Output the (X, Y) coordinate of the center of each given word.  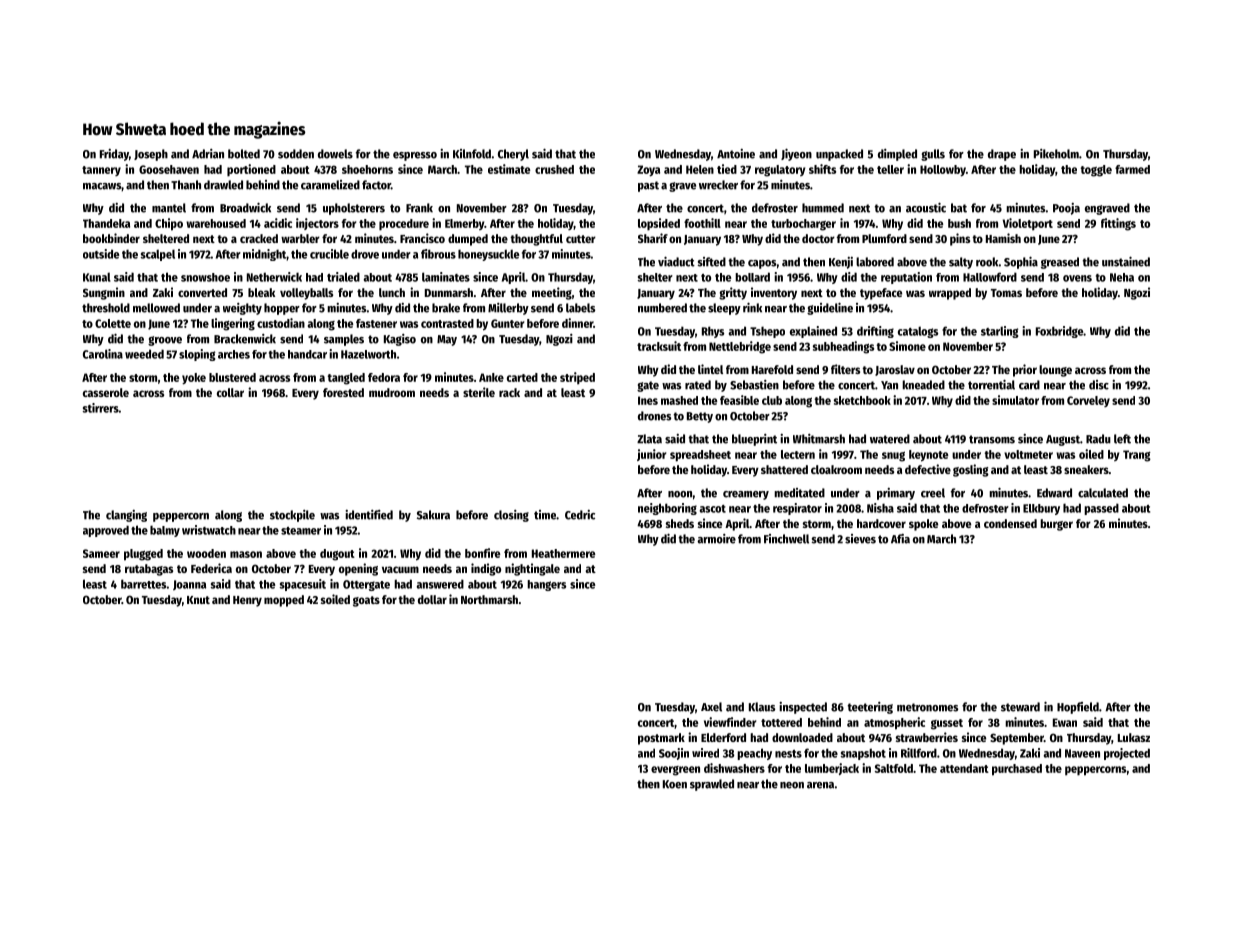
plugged (143, 555)
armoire (716, 539)
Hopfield (1078, 708)
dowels (335, 154)
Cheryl (513, 155)
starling (1000, 332)
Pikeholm (1056, 154)
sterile (479, 392)
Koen (675, 784)
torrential (991, 384)
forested (343, 392)
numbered (662, 308)
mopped (284, 601)
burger (1056, 525)
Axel (711, 707)
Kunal (97, 277)
